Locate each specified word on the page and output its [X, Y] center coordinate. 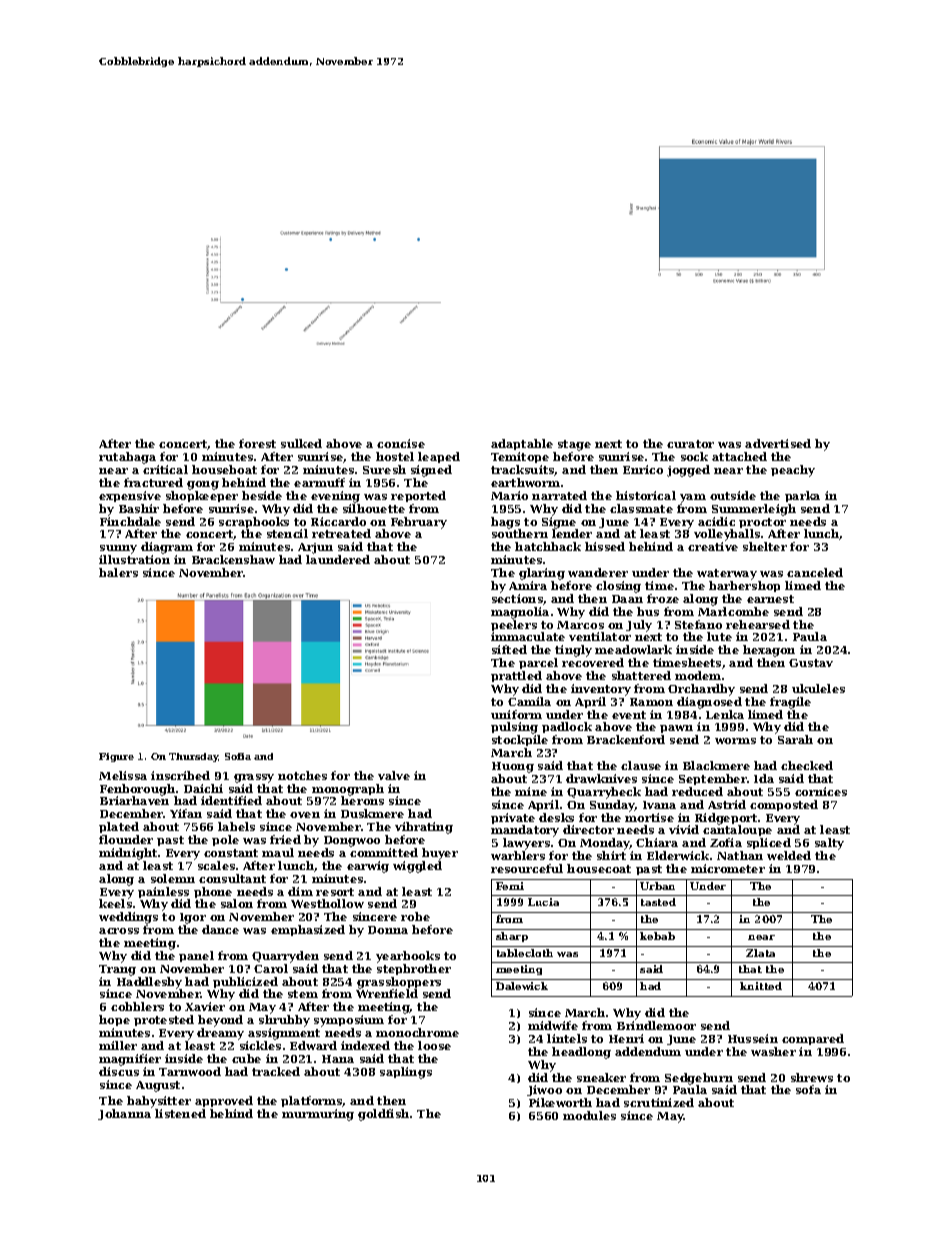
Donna [388, 930]
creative [713, 546]
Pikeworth [560, 1102]
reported [418, 496]
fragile [790, 703]
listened [180, 1113]
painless [163, 892]
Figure [116, 757]
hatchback [548, 546]
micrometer [728, 868]
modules [589, 1115]
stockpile [520, 740]
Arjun [315, 548]
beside [262, 495]
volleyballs [727, 535]
